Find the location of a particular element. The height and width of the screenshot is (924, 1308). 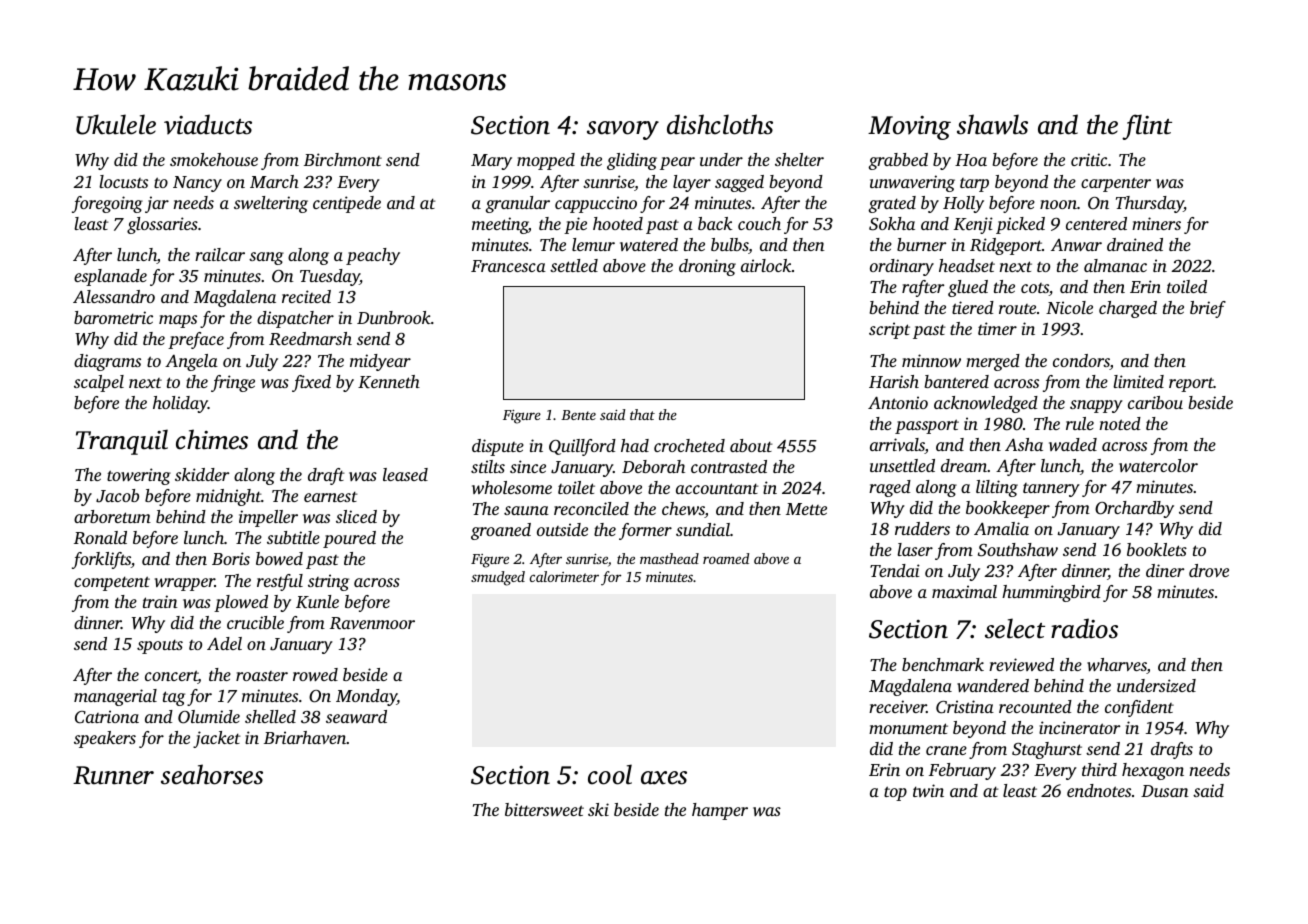

arrivals is located at coordinates (897, 446).
